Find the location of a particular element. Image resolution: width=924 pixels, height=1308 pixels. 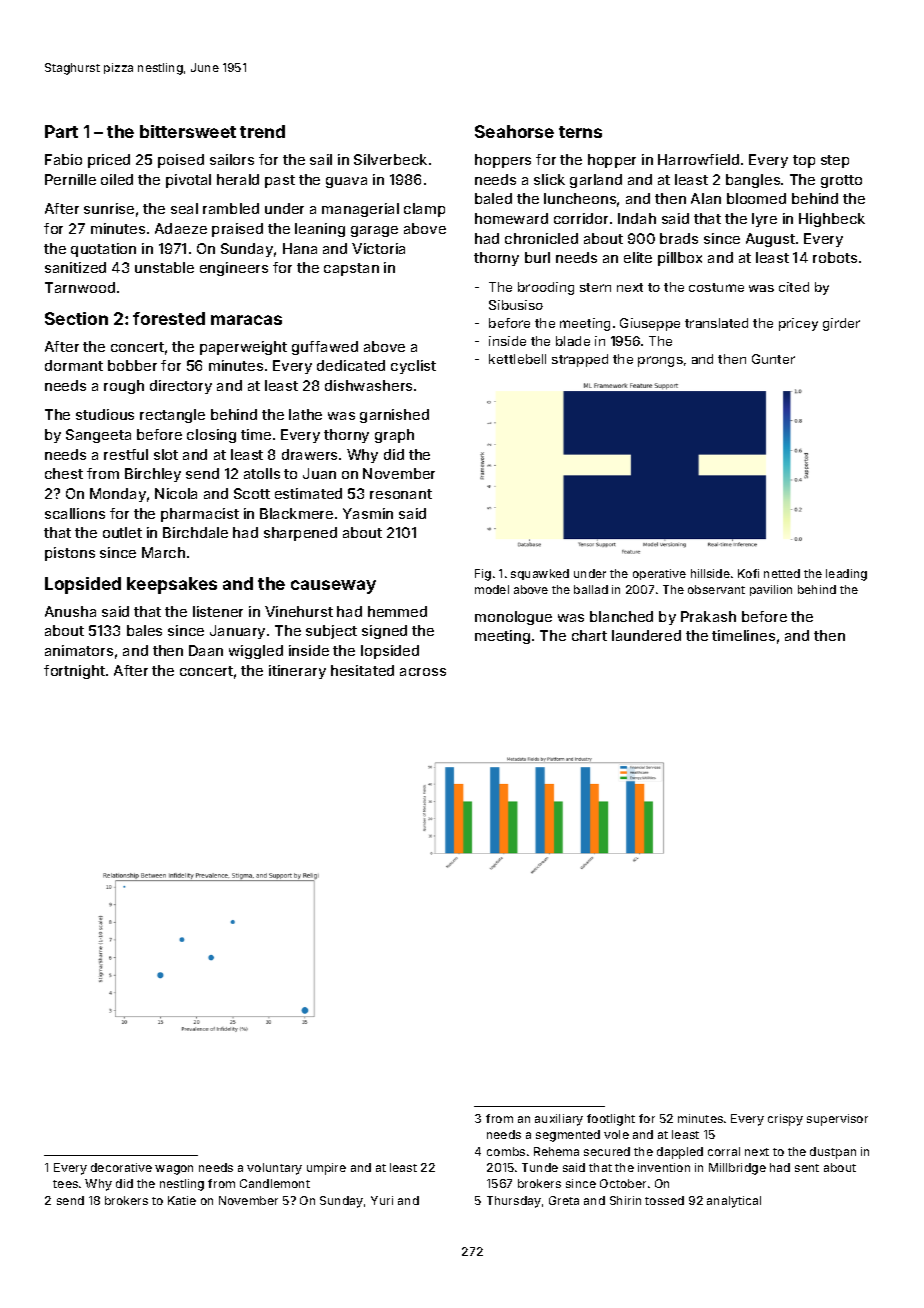

costume is located at coordinates (716, 287).
